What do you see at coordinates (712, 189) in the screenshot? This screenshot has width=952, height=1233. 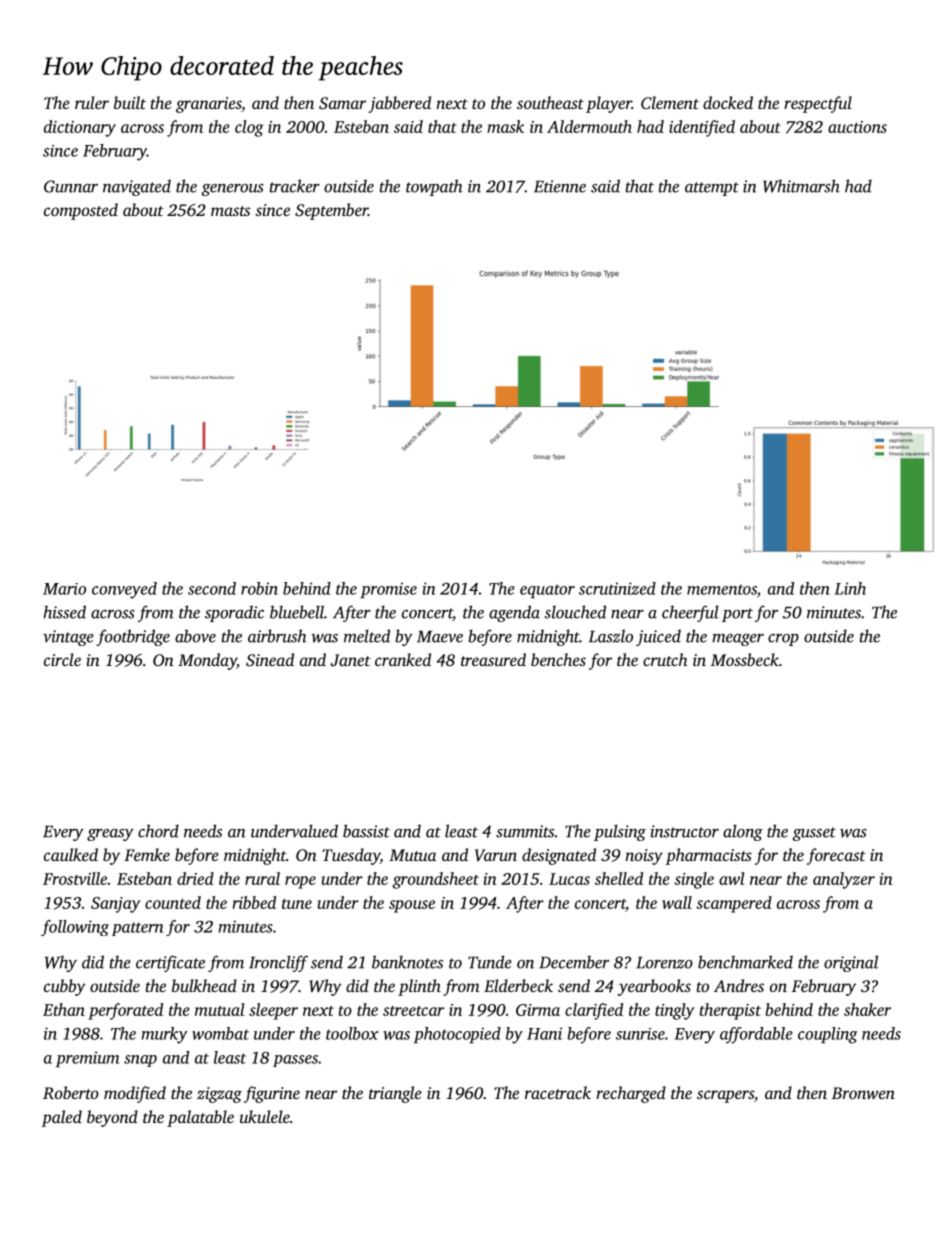 I see `attempt` at bounding box center [712, 189].
